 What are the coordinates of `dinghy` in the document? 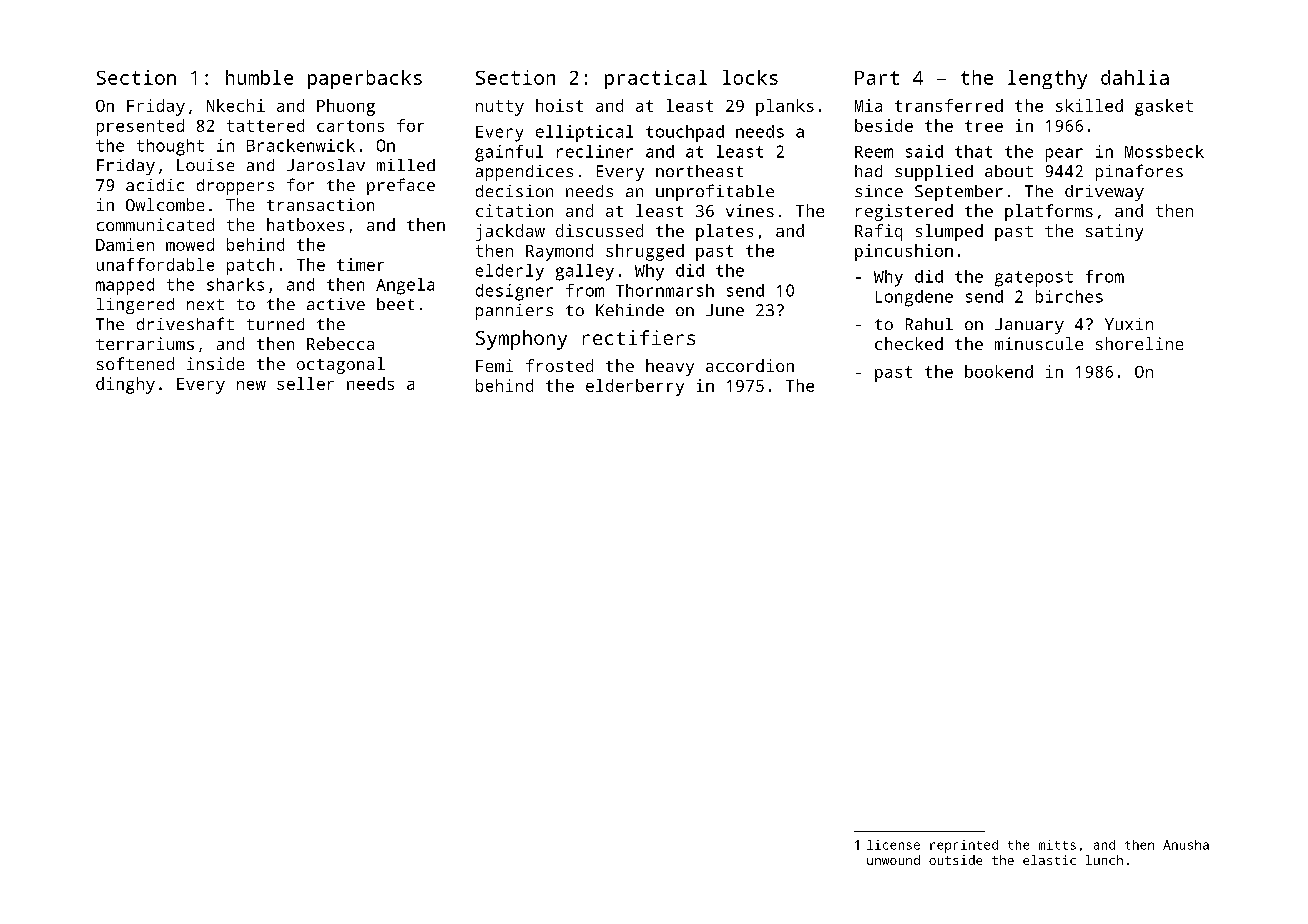 It's located at (125, 385).
